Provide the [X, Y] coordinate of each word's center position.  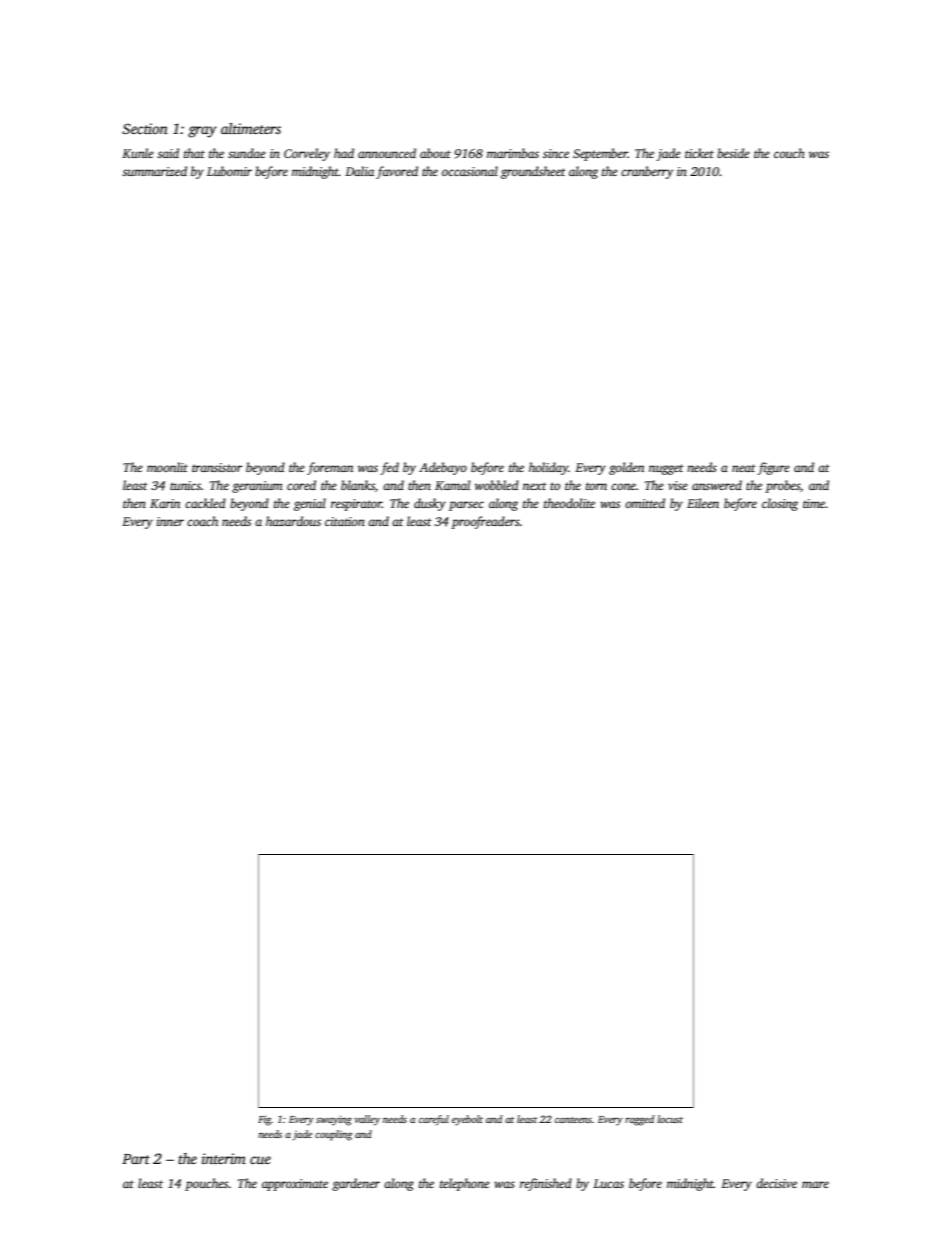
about [435, 153]
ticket [699, 153]
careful [434, 1120]
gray [202, 132]
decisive [776, 1183]
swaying [334, 1120]
